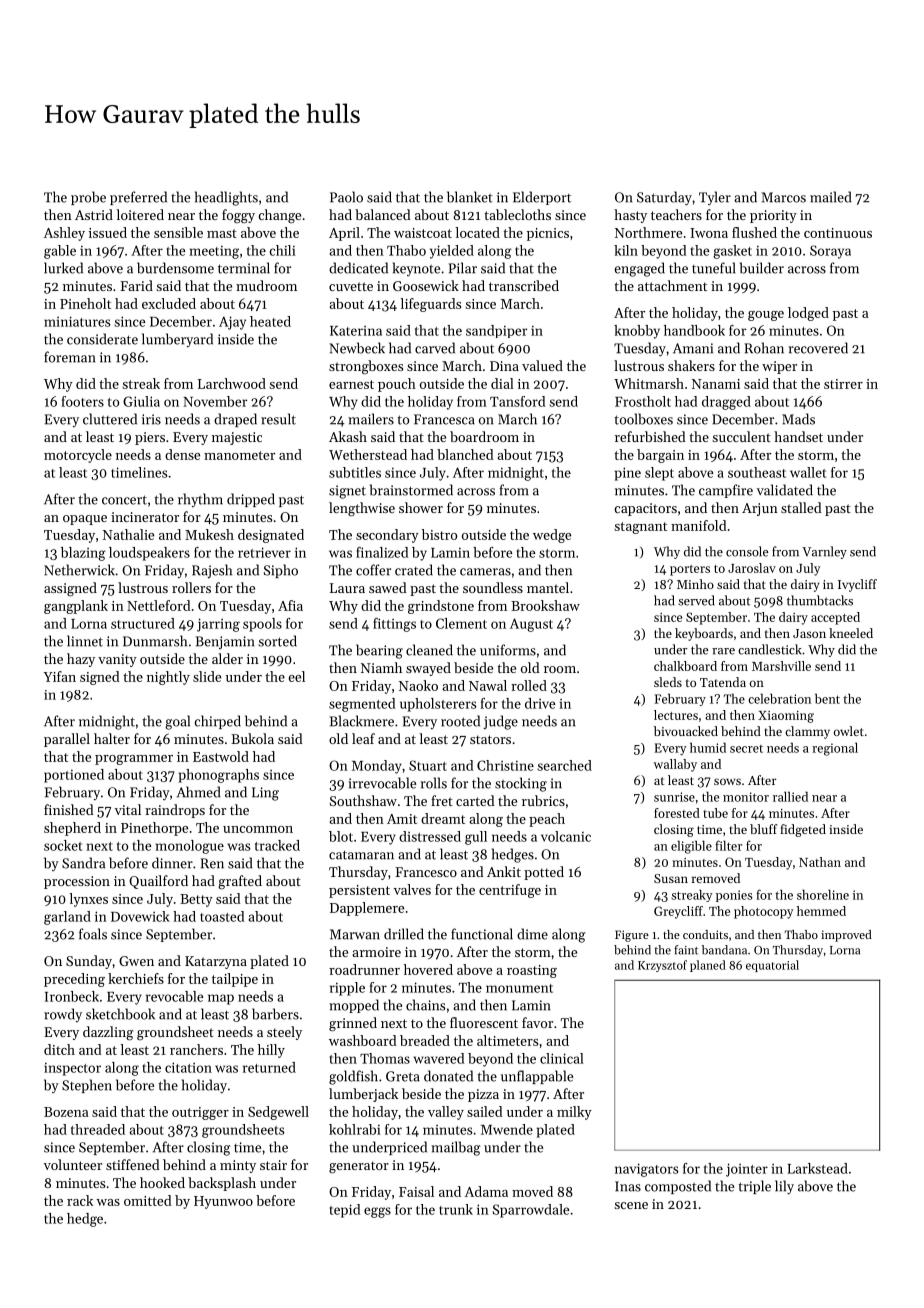  I want to click on filter, so click(728, 845).
